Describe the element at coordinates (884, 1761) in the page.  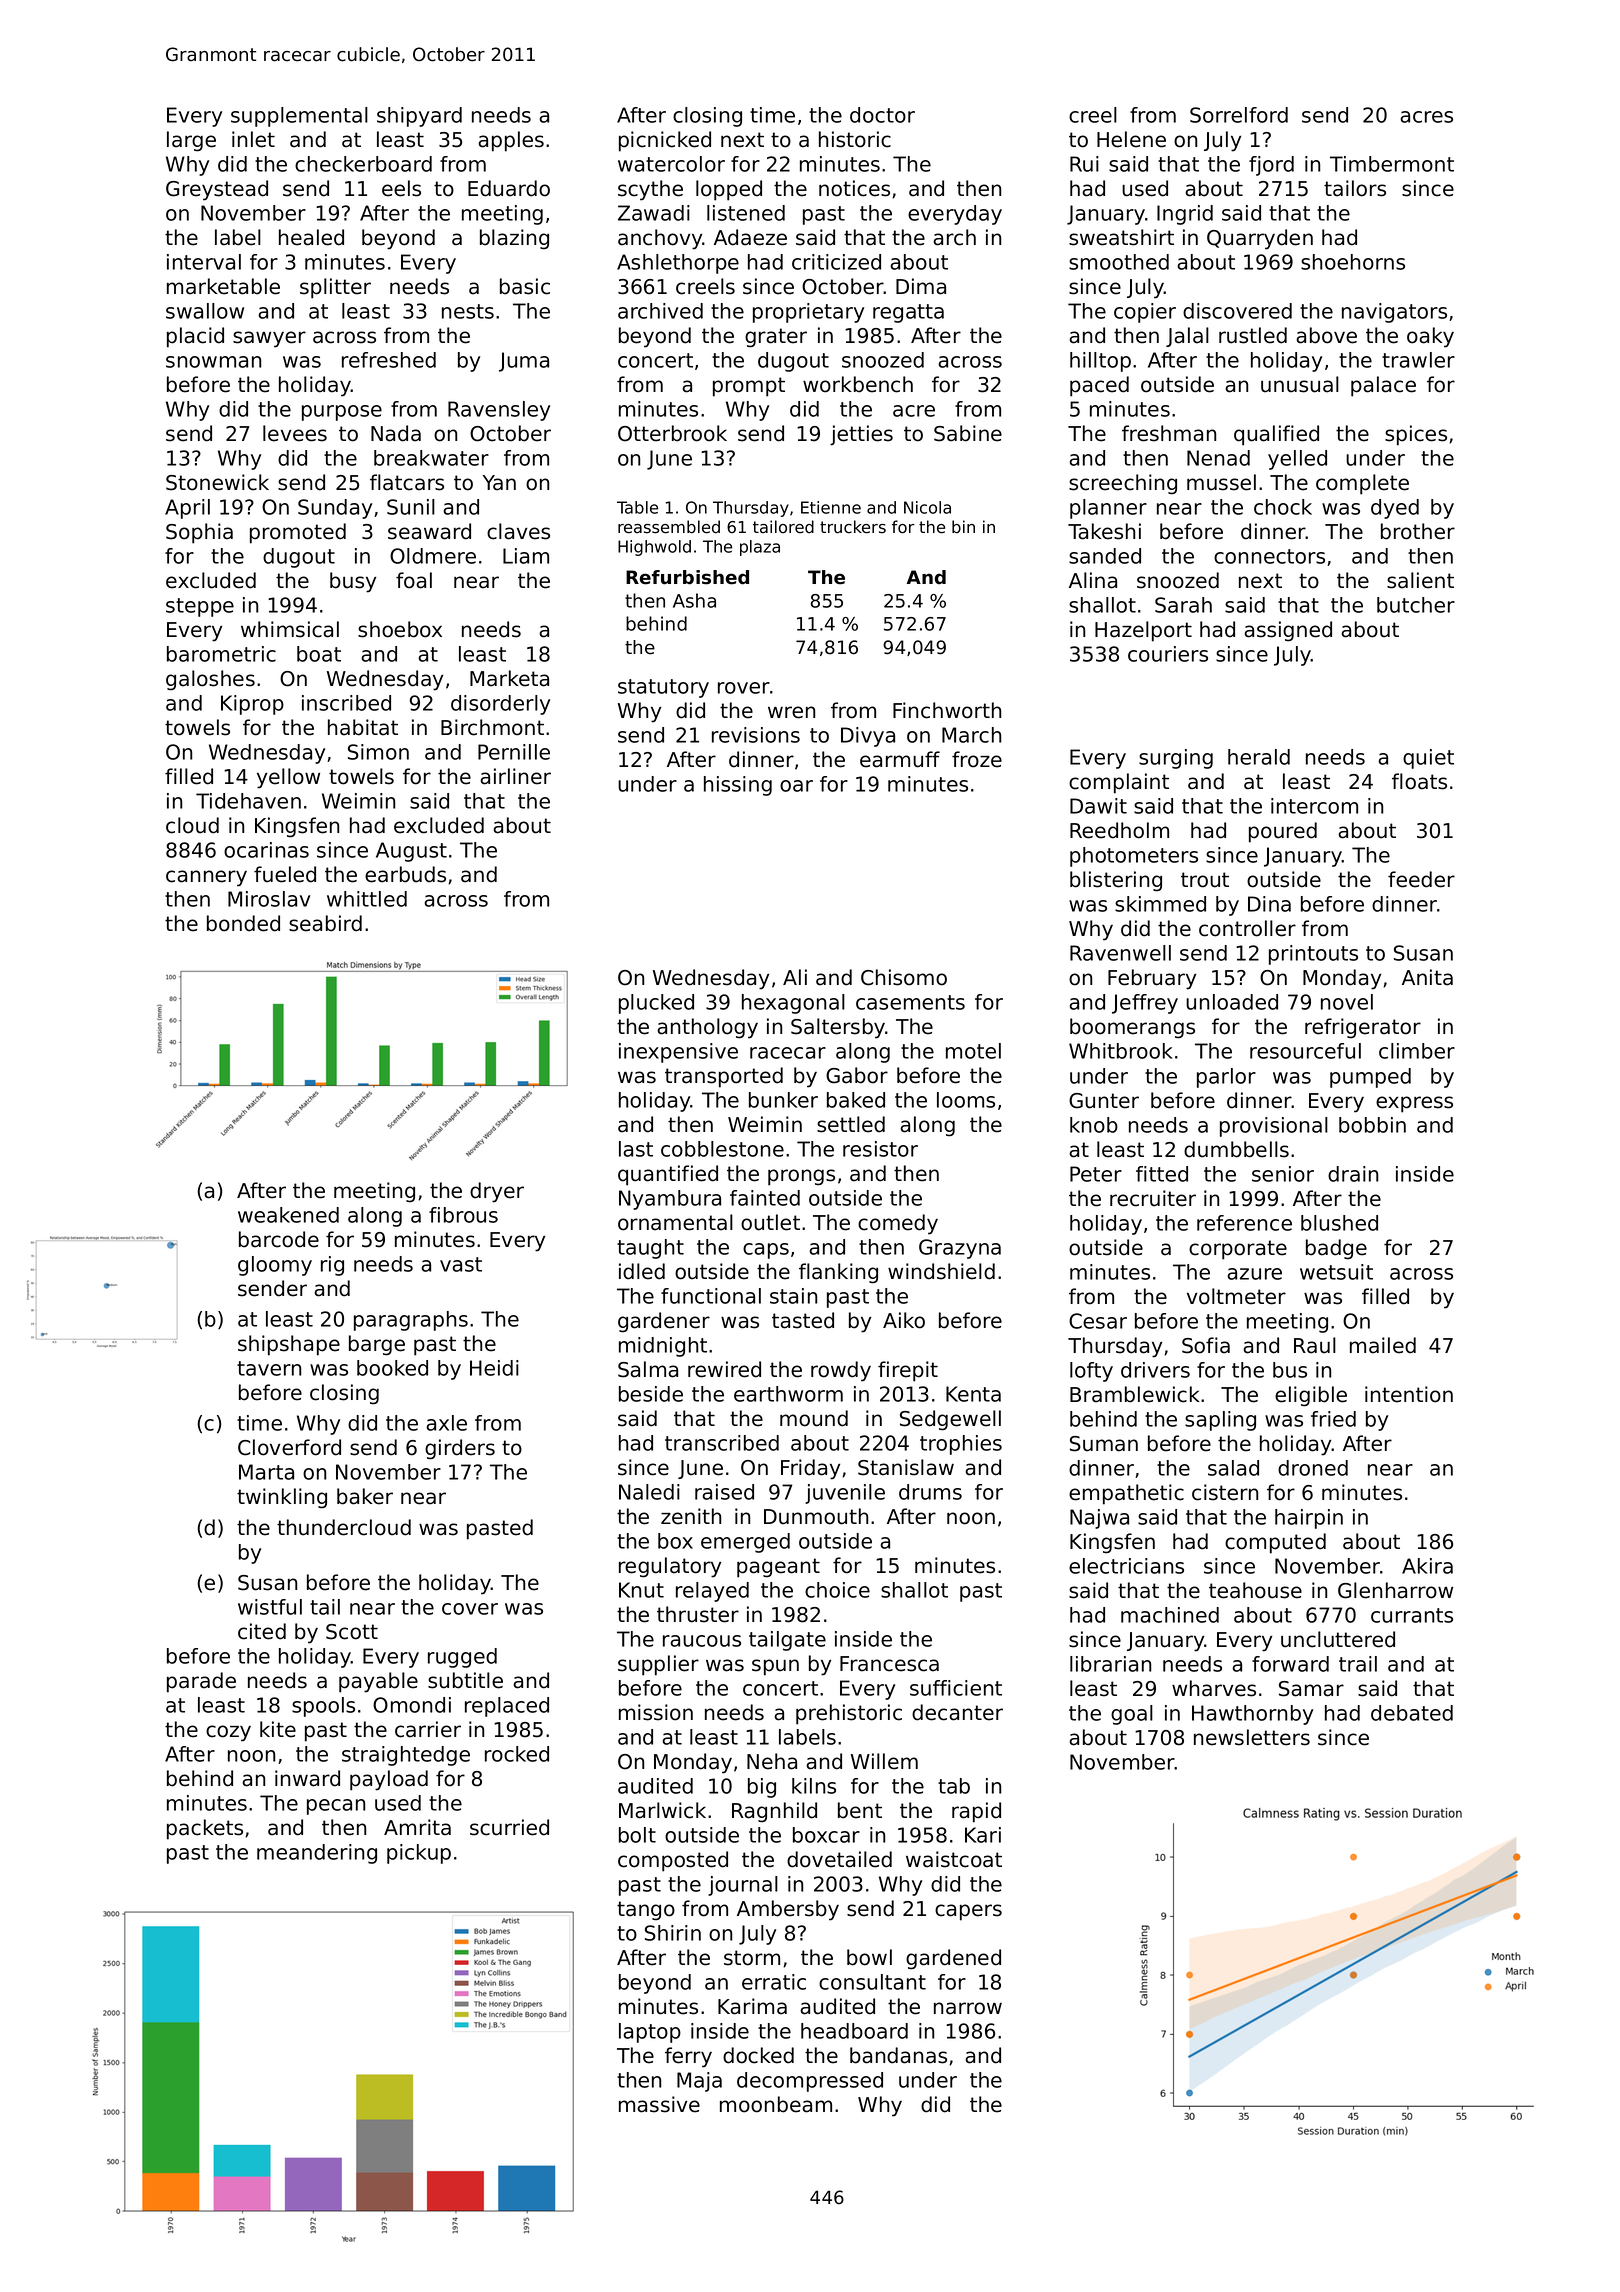
I see `Willem` at that location.
